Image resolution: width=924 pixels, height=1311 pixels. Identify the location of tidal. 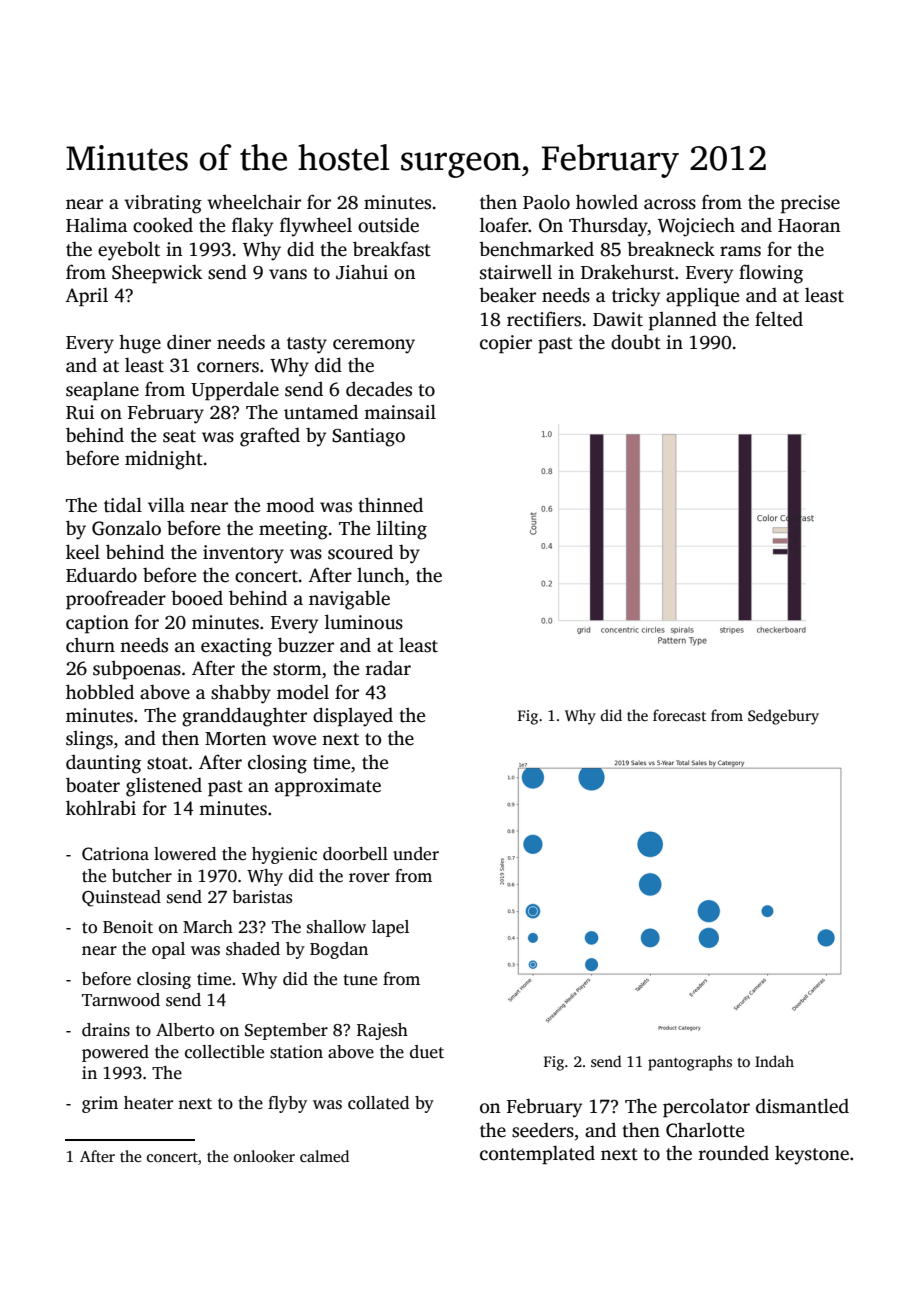
(123, 505).
